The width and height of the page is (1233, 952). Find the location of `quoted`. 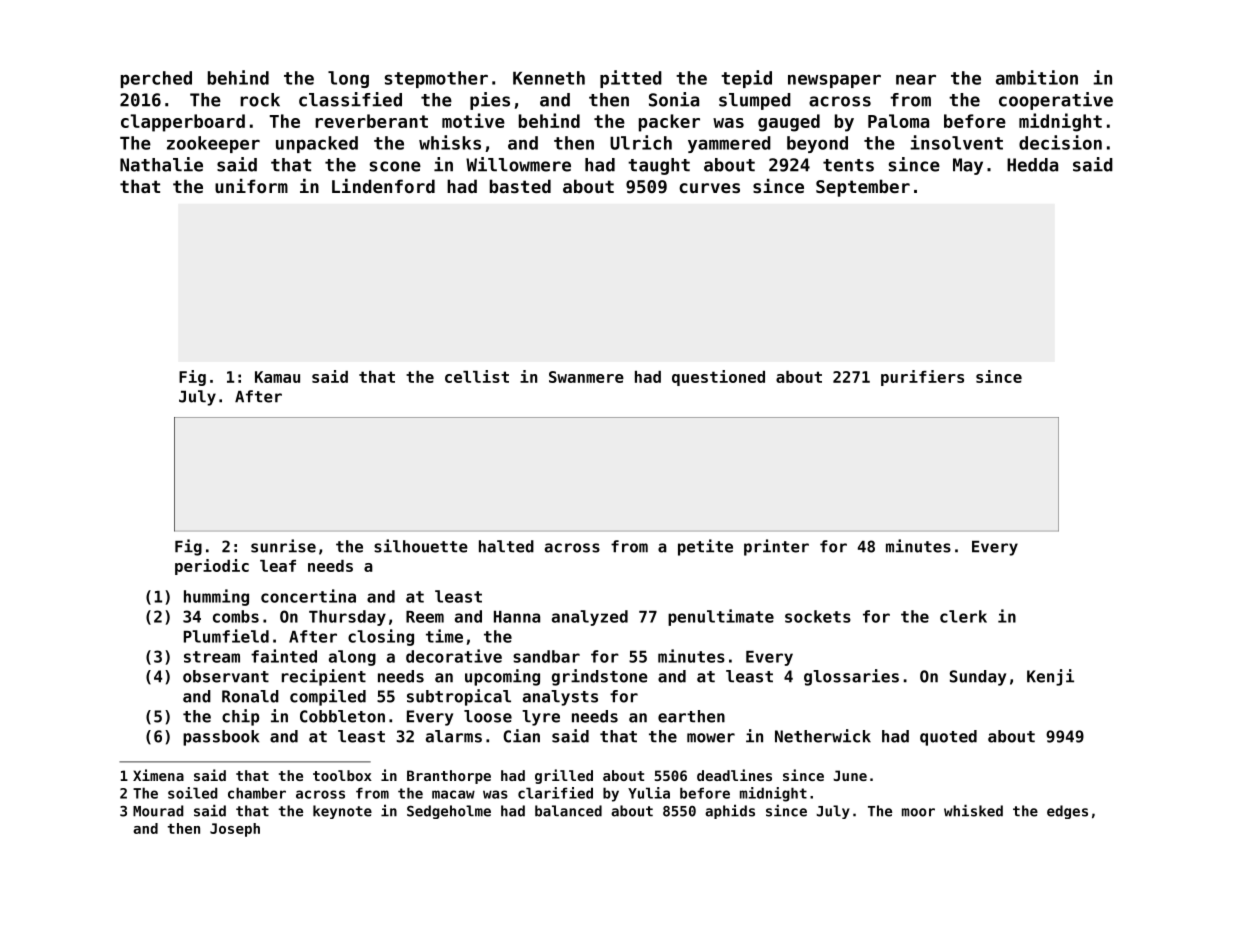

quoted is located at coordinates (948, 738).
